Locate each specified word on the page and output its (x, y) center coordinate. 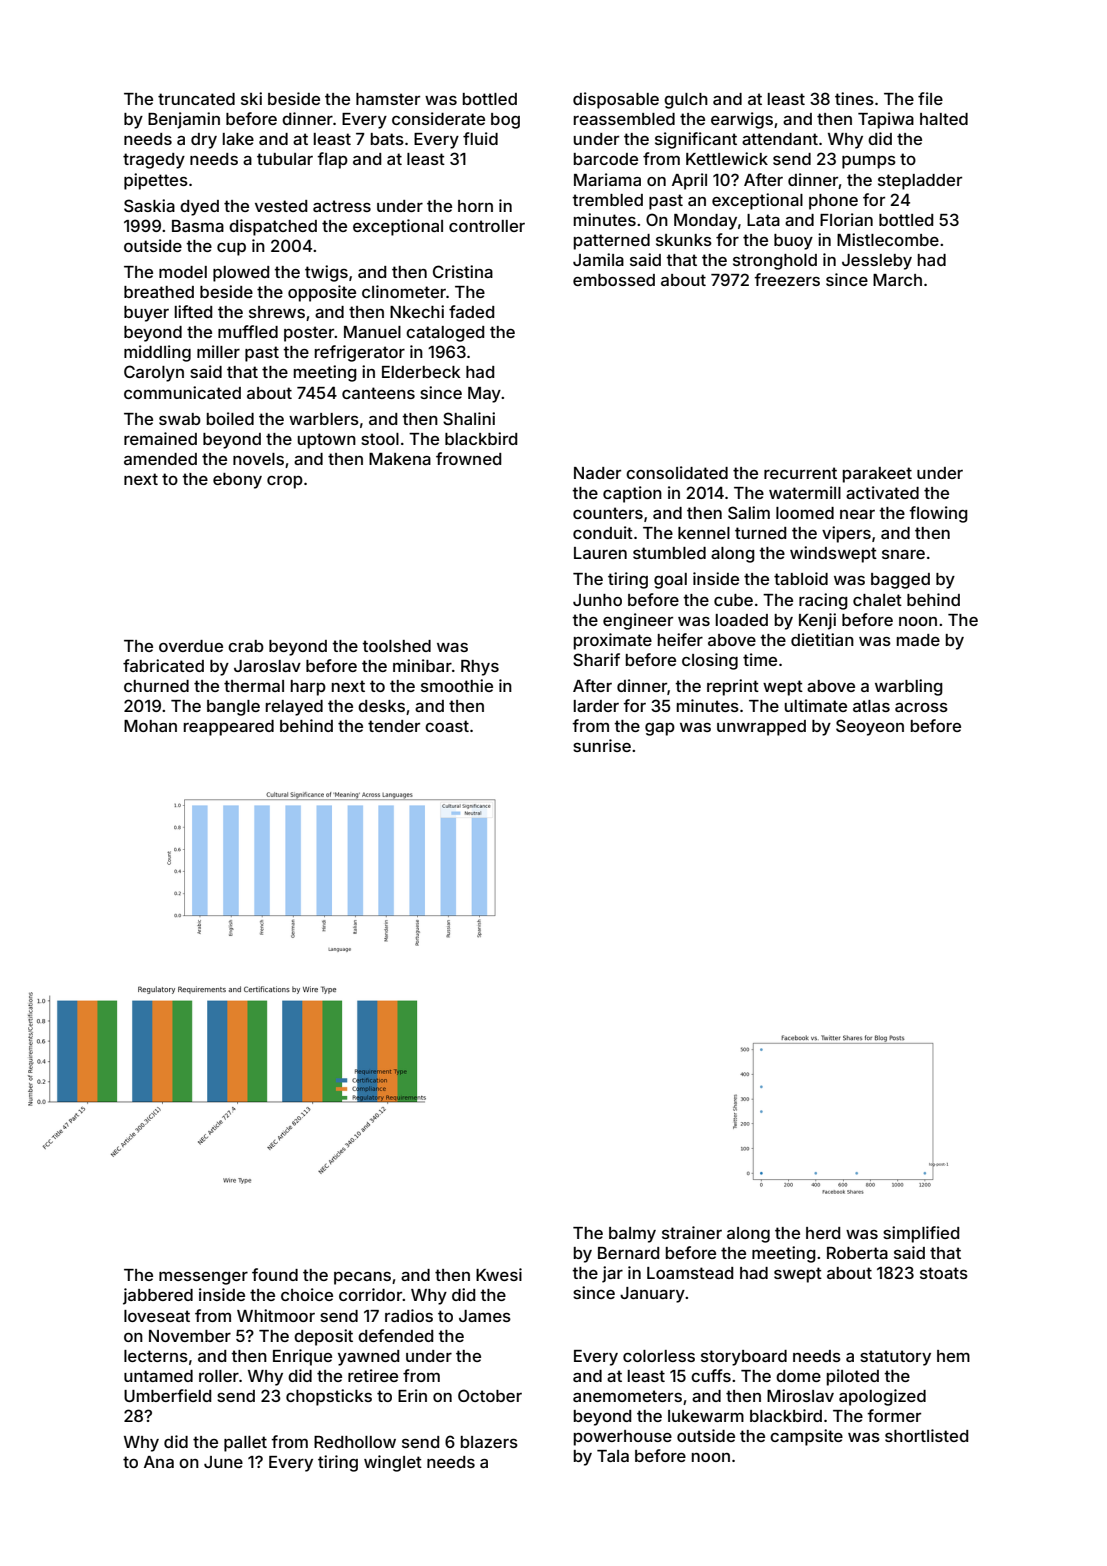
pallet (245, 1444)
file (930, 98)
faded (471, 311)
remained (160, 438)
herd (823, 1233)
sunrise (602, 745)
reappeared (229, 728)
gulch (686, 101)
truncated (196, 99)
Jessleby (877, 262)
